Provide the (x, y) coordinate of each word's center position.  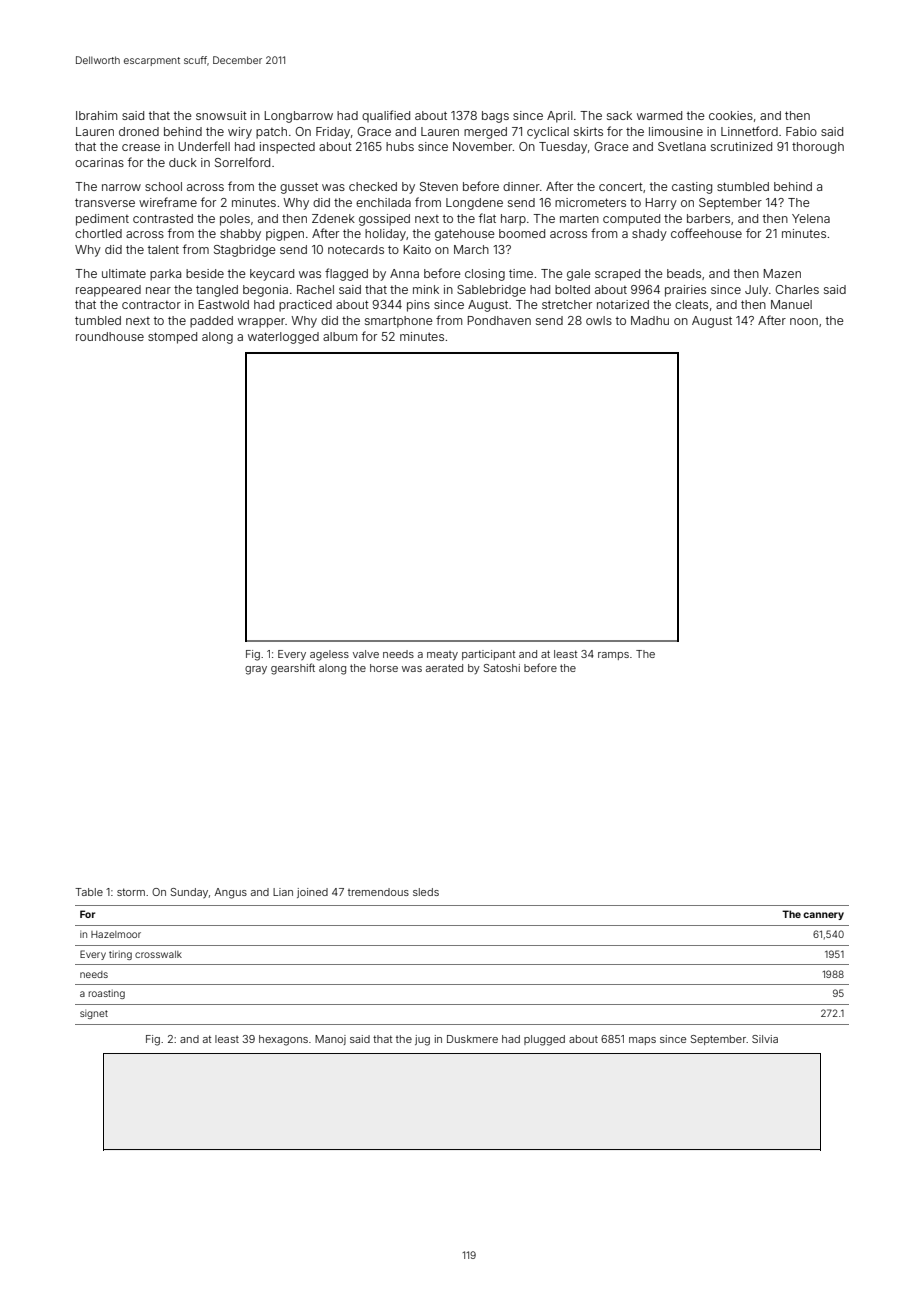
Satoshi (502, 668)
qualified (386, 116)
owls (599, 320)
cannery (823, 916)
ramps (613, 656)
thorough (818, 148)
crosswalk (158, 954)
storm (131, 892)
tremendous (378, 892)
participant (488, 655)
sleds (426, 892)
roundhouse (110, 336)
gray (256, 670)
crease (141, 147)
